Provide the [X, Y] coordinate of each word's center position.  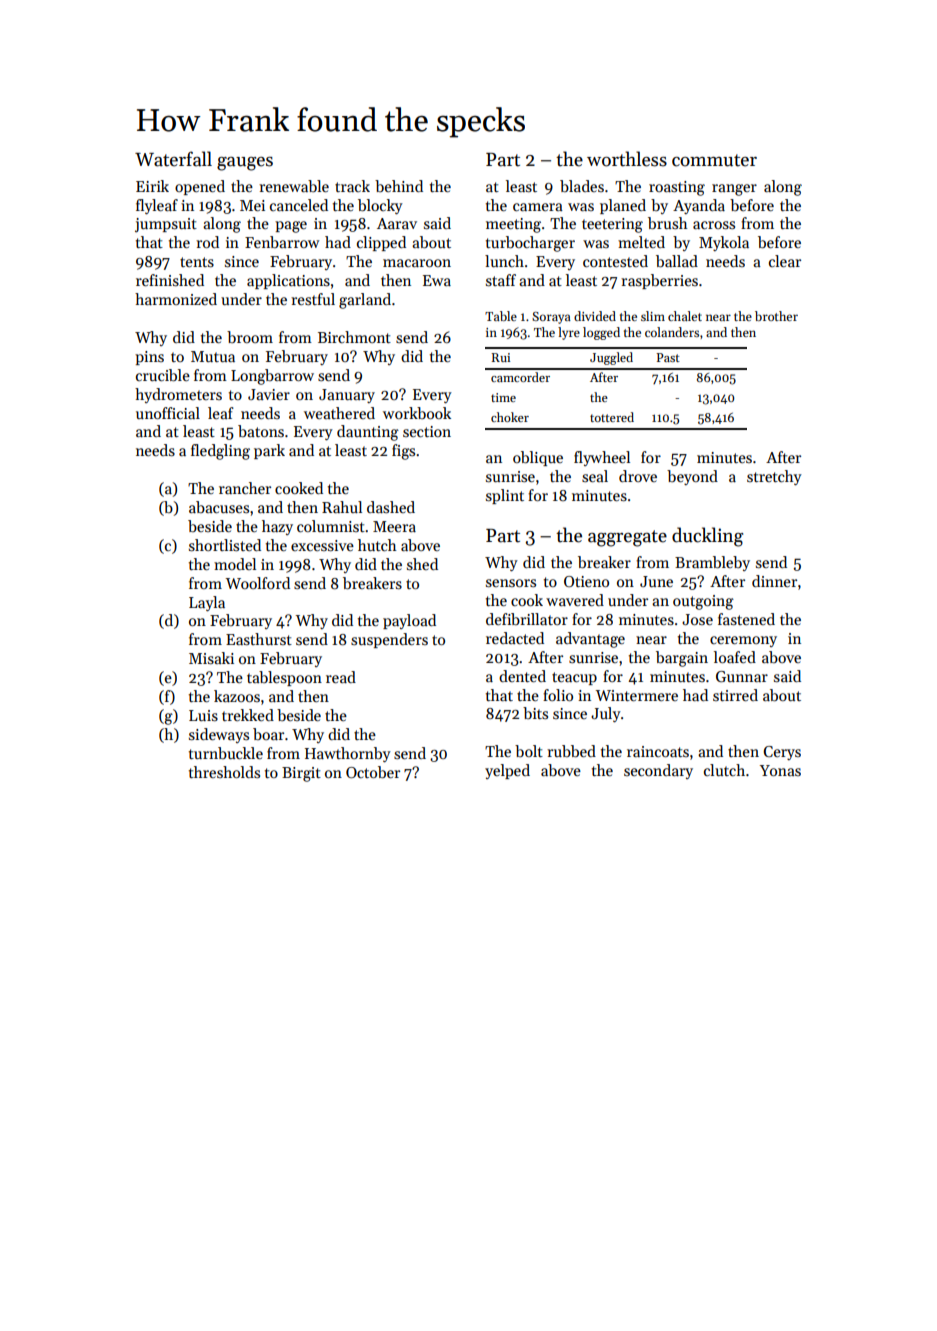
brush [668, 223]
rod [207, 242]
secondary [658, 771]
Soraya [551, 318]
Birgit [301, 774]
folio [558, 695]
